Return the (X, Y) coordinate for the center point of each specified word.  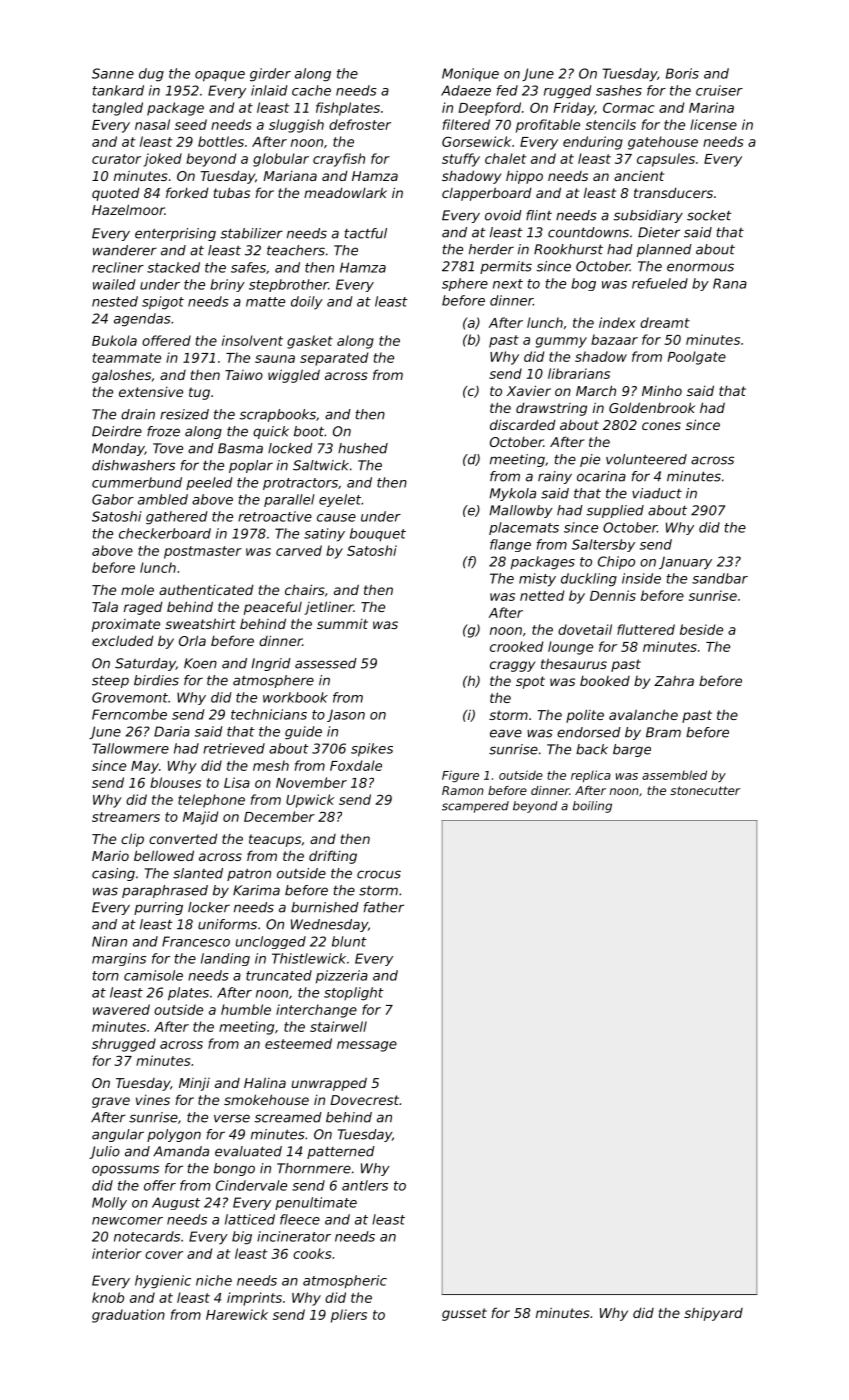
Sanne (113, 73)
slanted (198, 873)
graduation (128, 1316)
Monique (470, 75)
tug (199, 393)
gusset (464, 1314)
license (713, 124)
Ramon (463, 790)
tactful (366, 233)
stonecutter (705, 790)
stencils (610, 124)
